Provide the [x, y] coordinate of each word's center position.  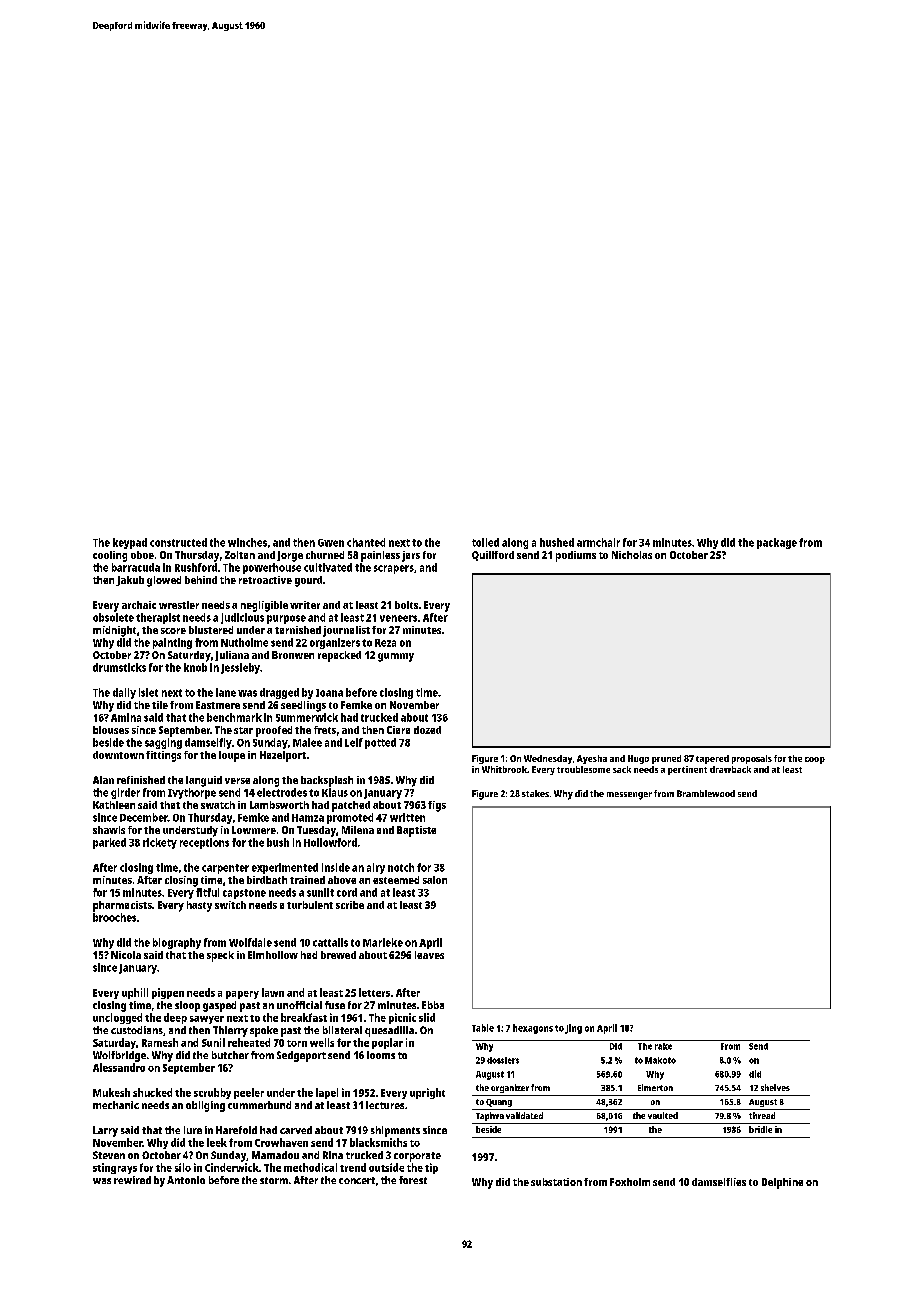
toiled [485, 542]
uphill [135, 993]
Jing [573, 1029]
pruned [666, 759]
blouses [111, 730]
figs [437, 806]
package [777, 543]
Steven [109, 1155]
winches [247, 542]
